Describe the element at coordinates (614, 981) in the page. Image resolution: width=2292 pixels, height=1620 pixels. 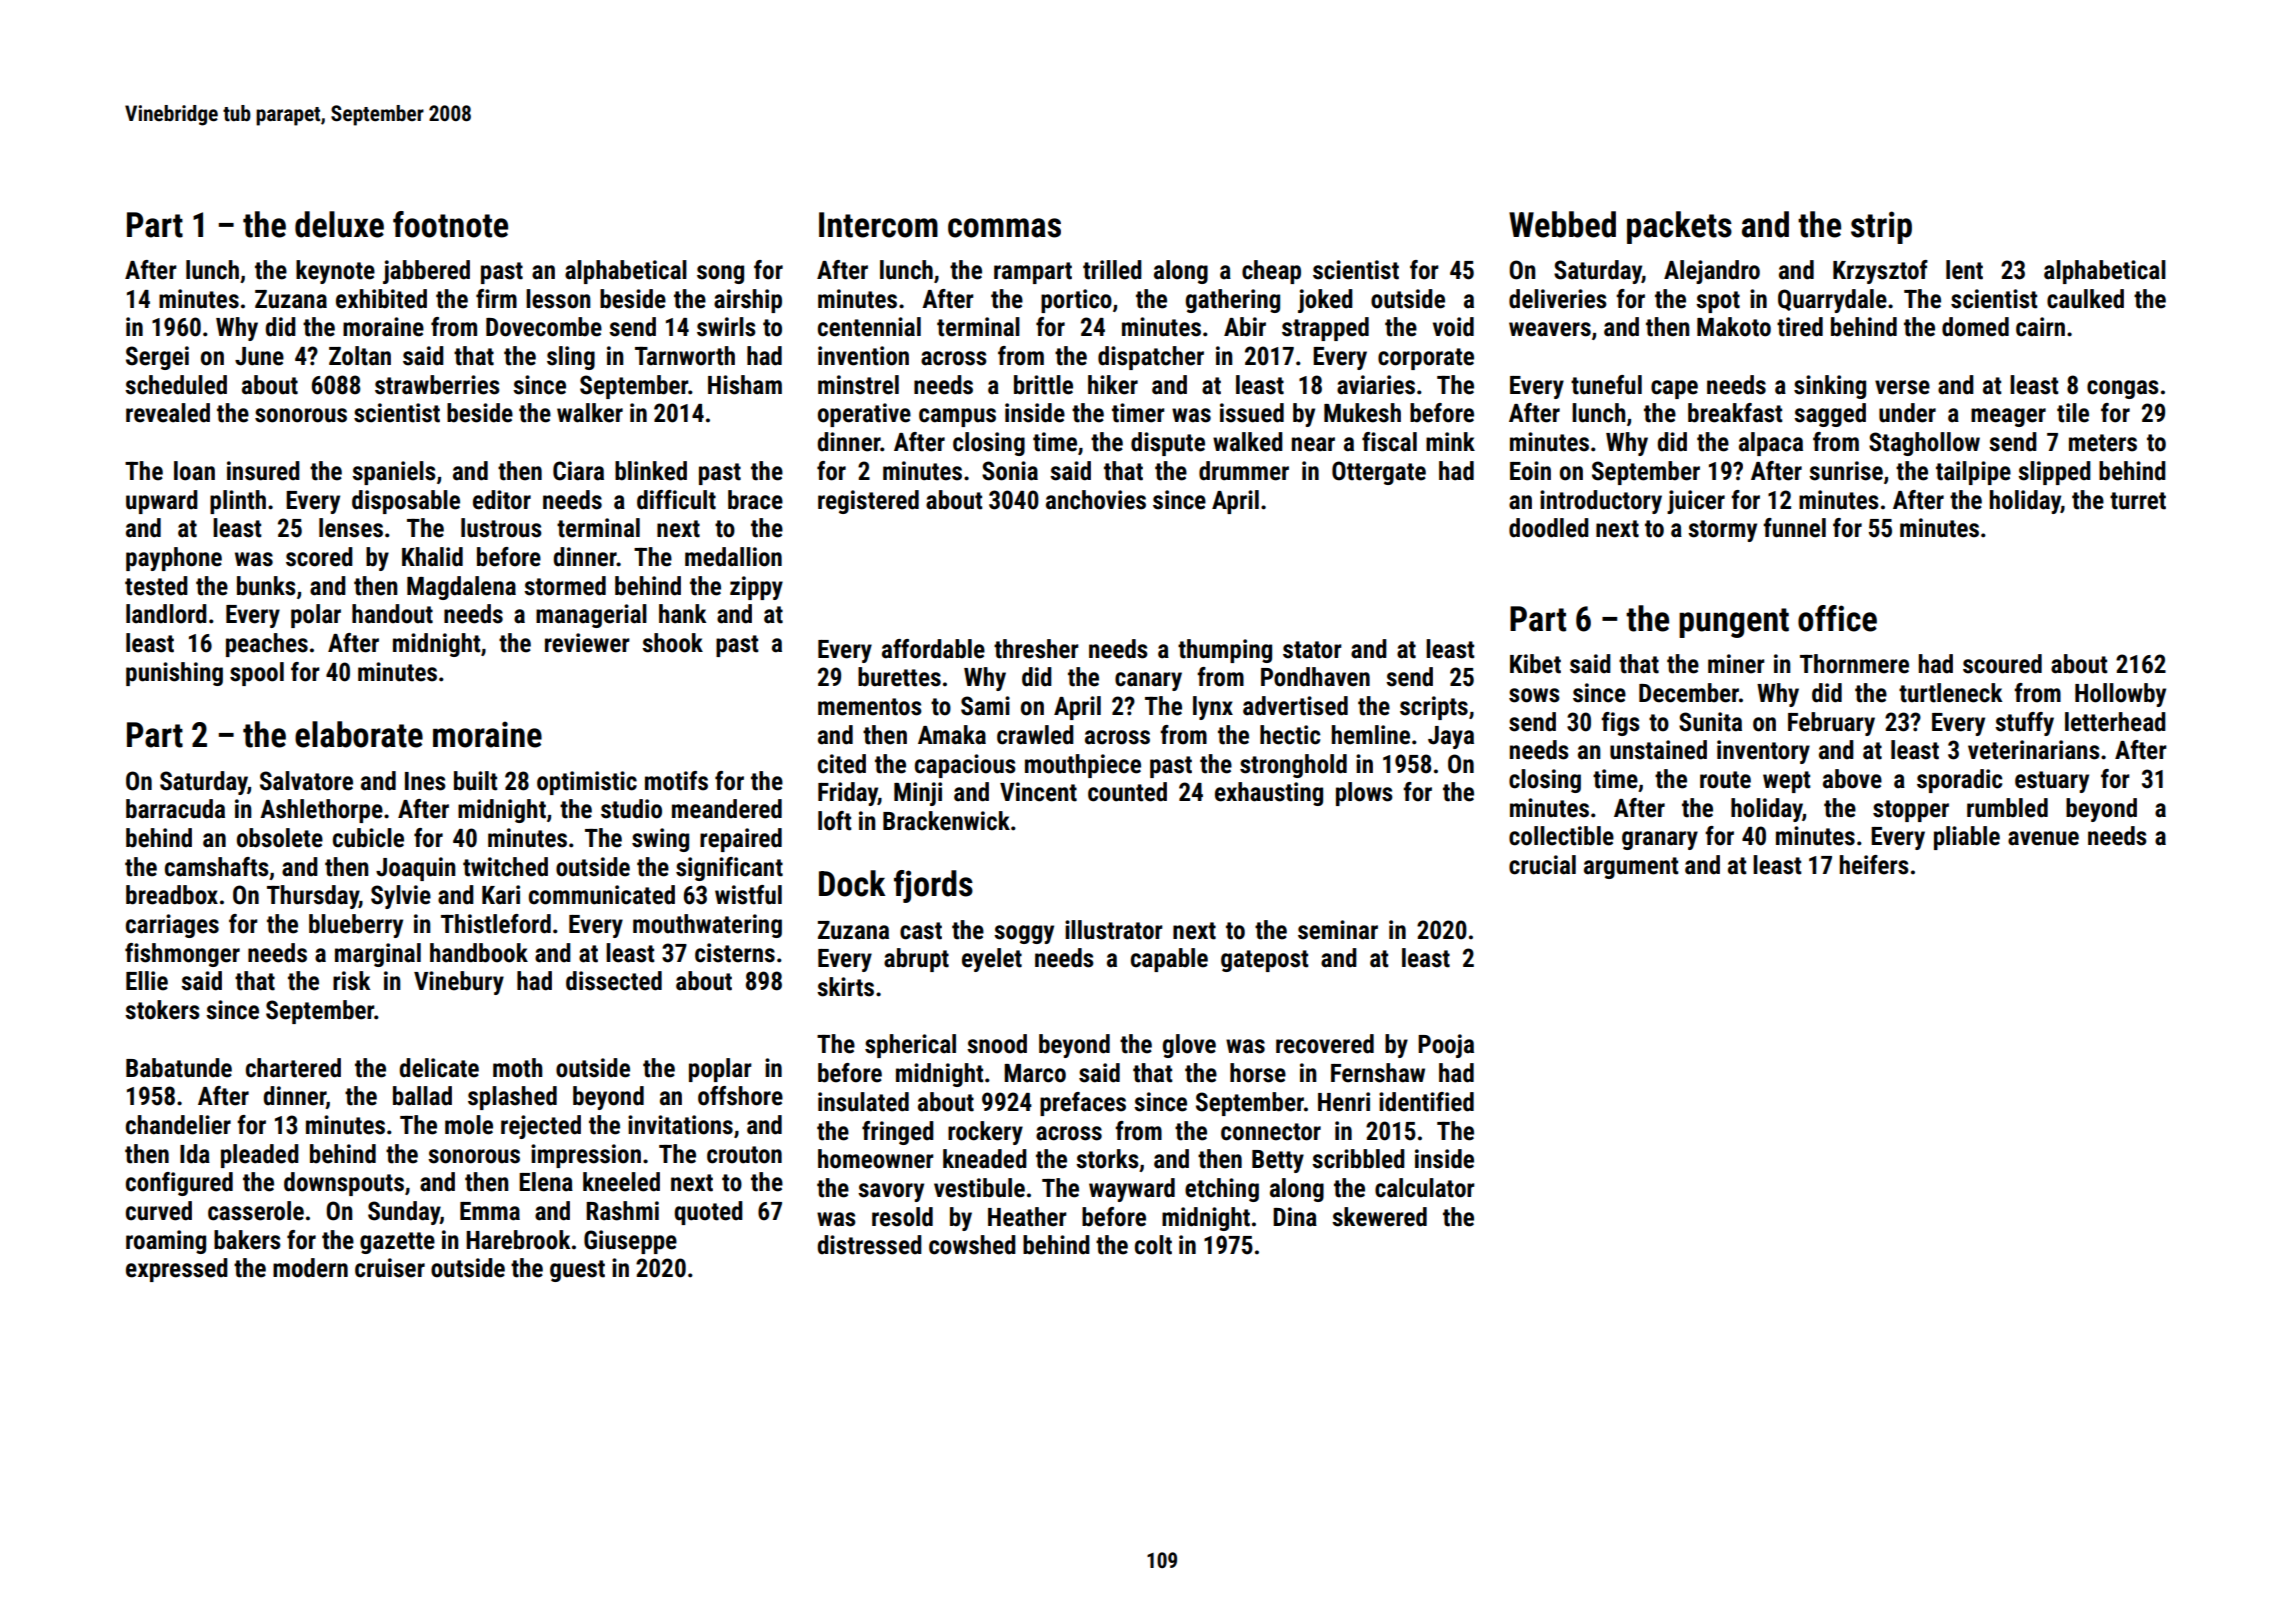
I see `dissected` at that location.
